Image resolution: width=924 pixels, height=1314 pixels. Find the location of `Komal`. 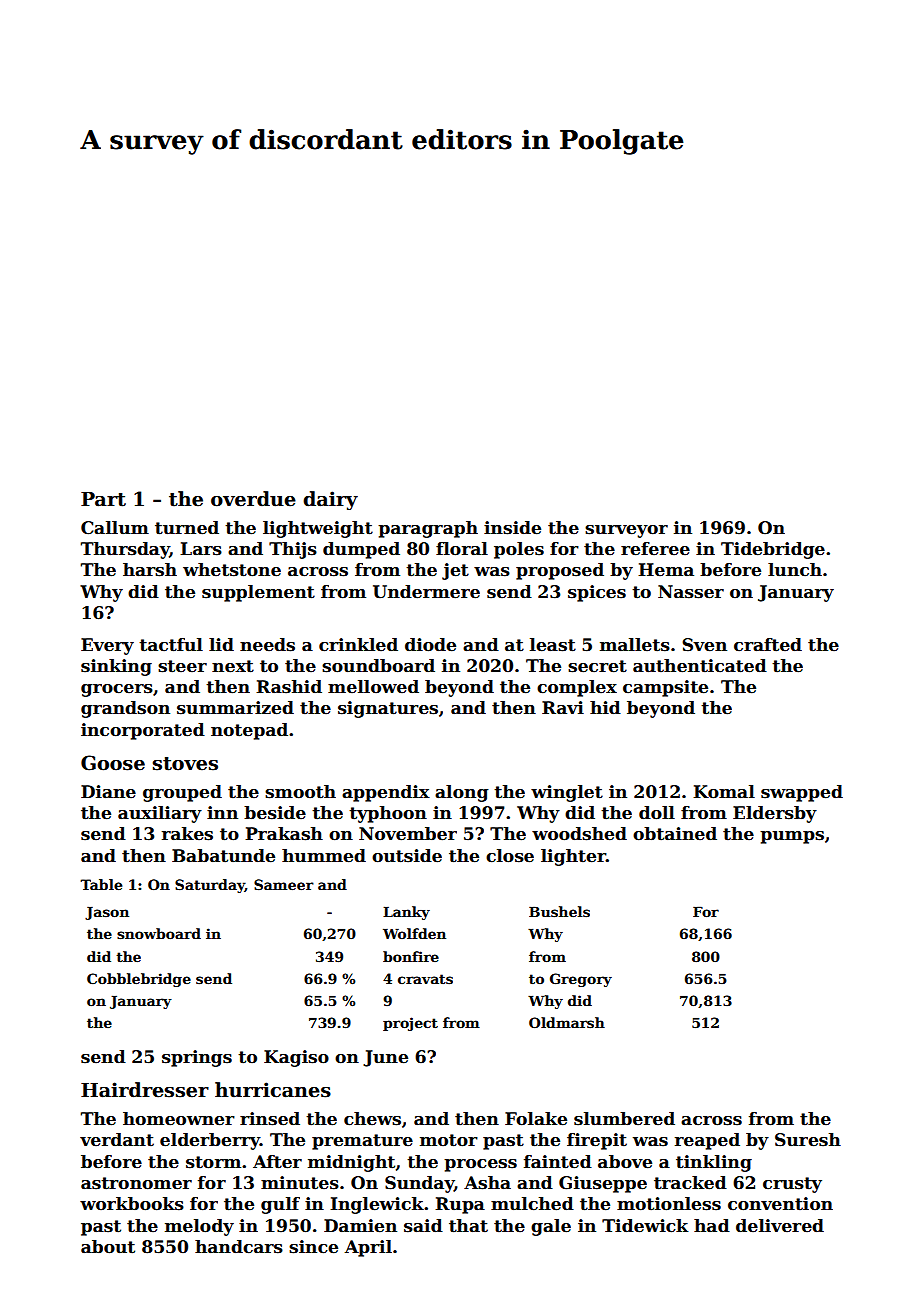

Komal is located at coordinates (724, 792).
